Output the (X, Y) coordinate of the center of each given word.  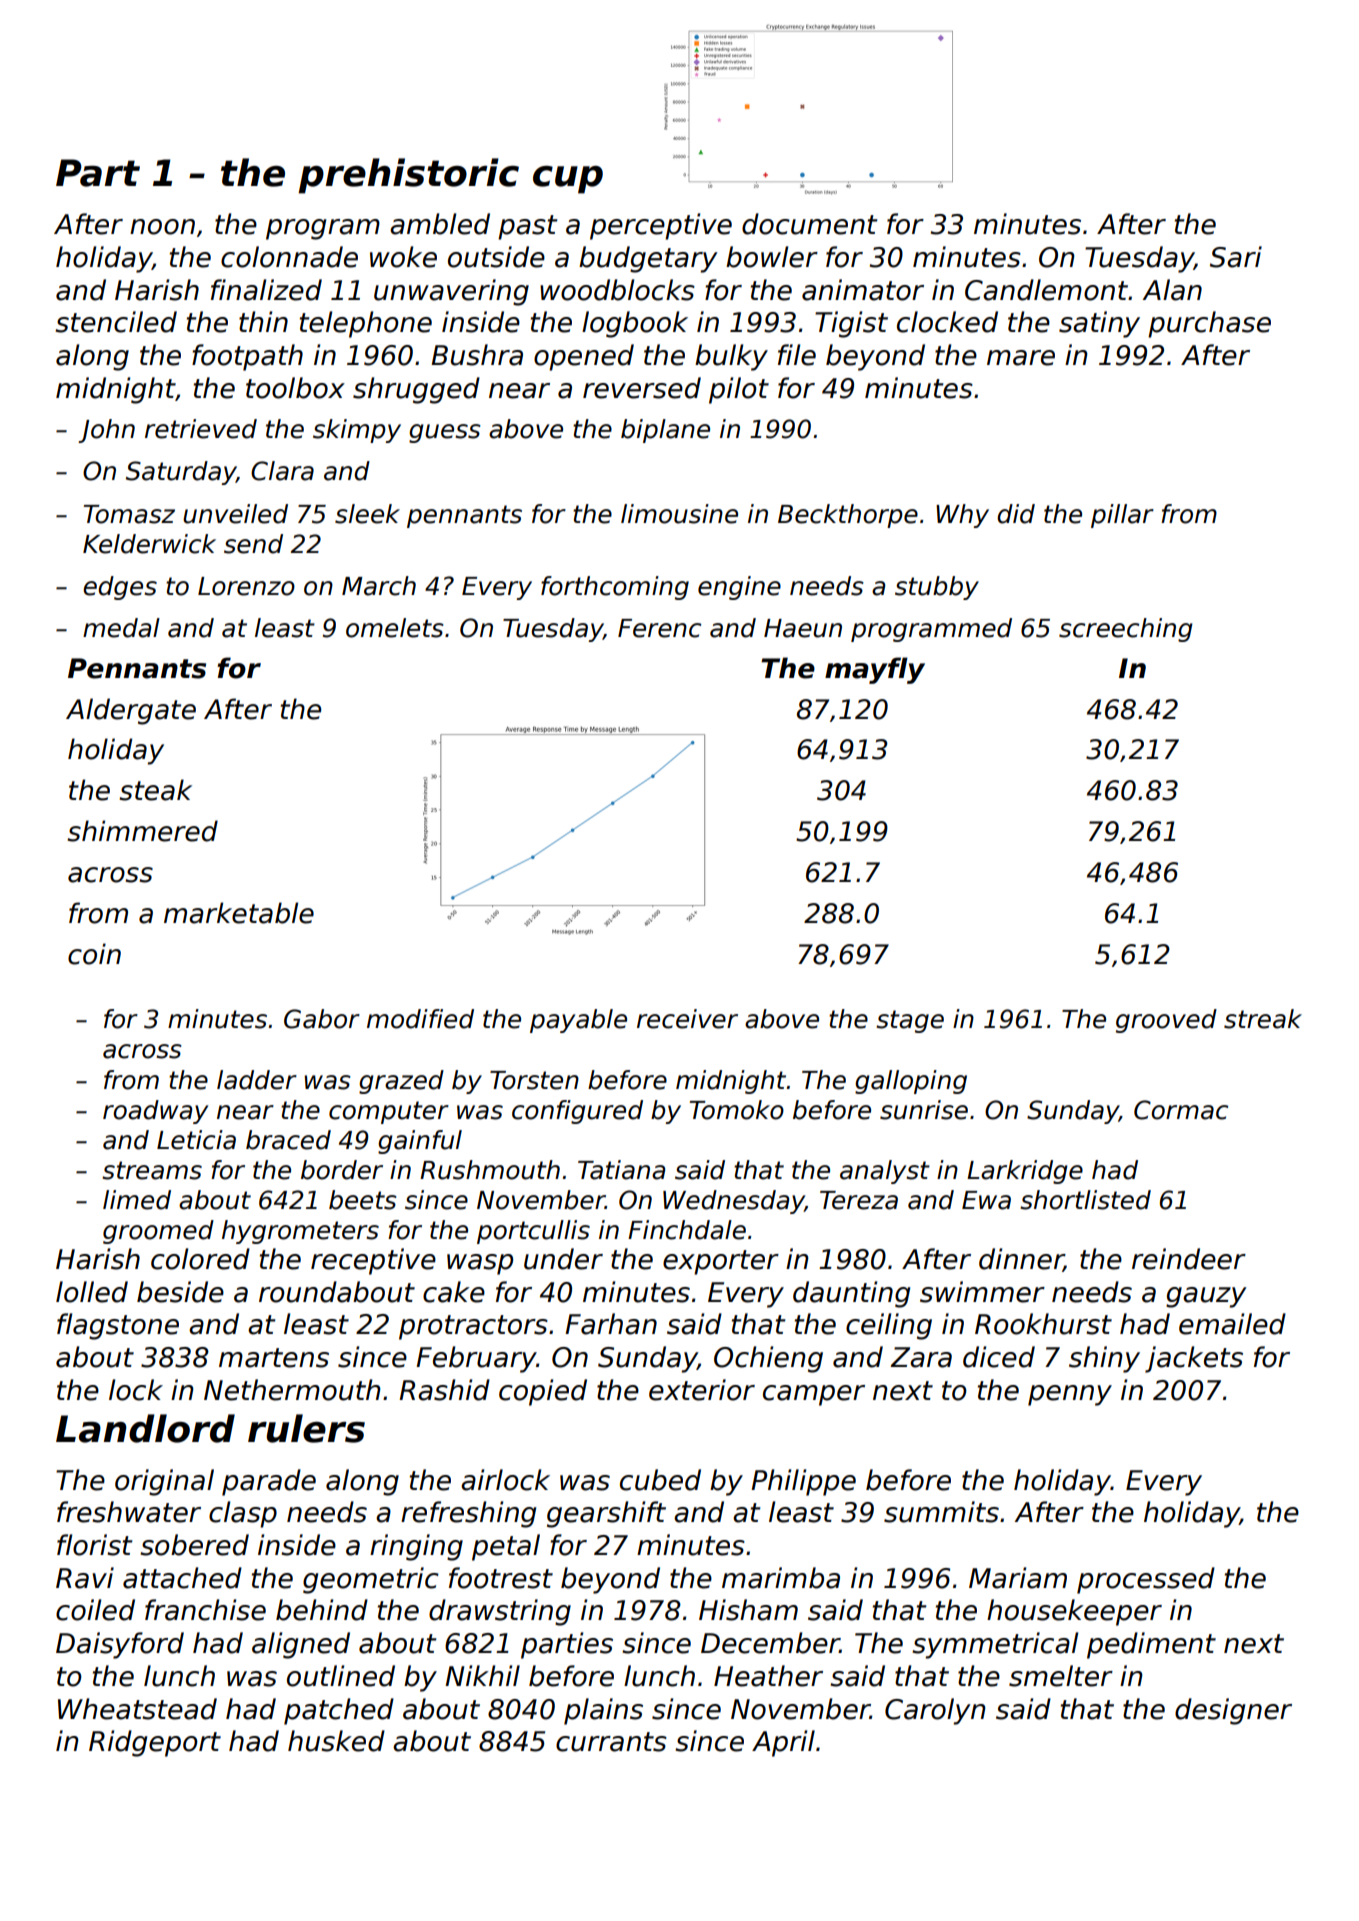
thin (263, 321)
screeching (1126, 630)
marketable (239, 913)
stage (910, 1021)
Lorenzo (246, 586)
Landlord (145, 1428)
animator (863, 290)
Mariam (1018, 1578)
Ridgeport (155, 1743)
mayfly (875, 670)
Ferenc (659, 628)
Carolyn (935, 1711)
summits (941, 1512)
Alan (1172, 290)
